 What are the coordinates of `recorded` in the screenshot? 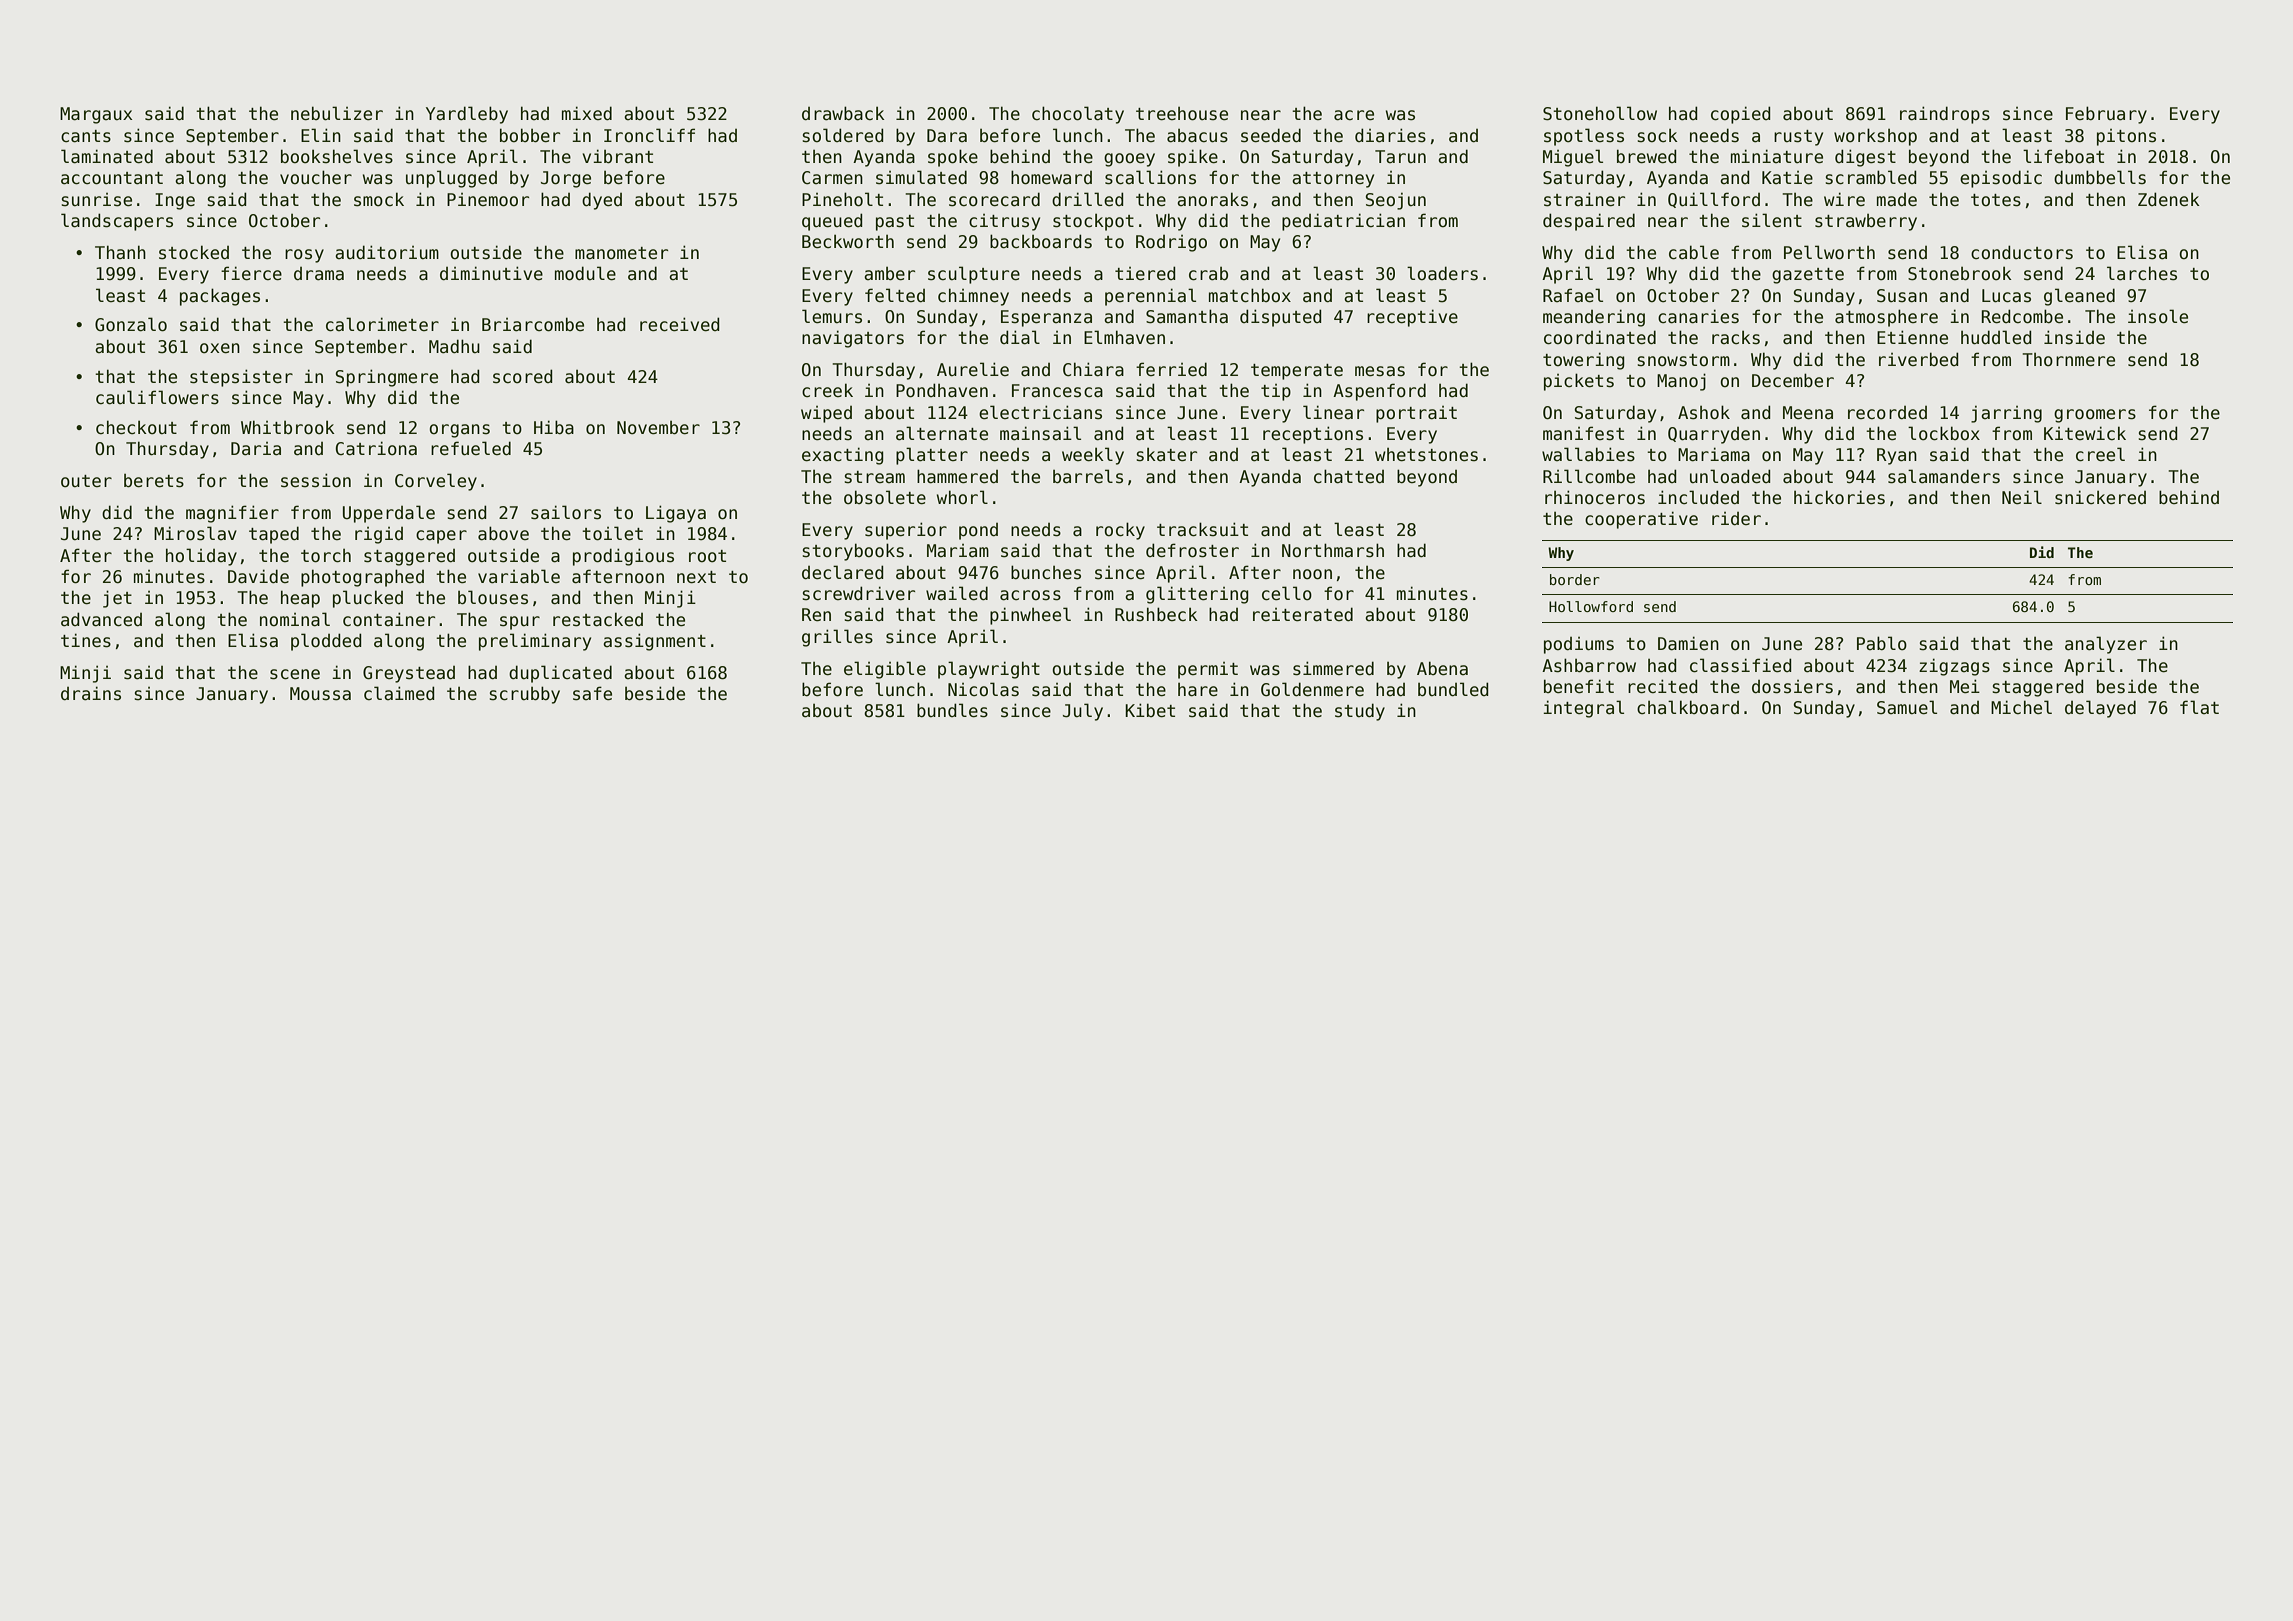 It's located at (1887, 413).
